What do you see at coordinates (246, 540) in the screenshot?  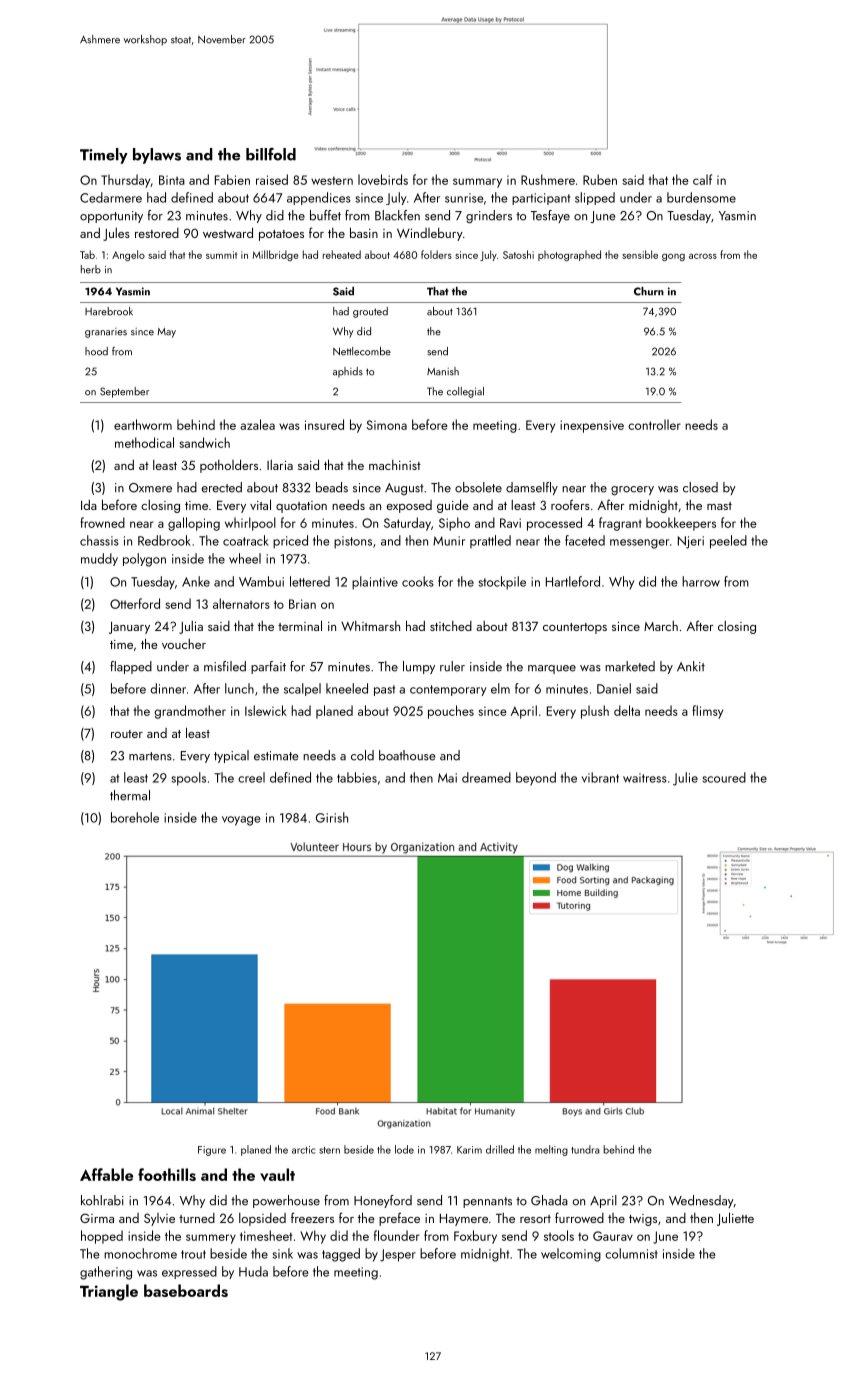 I see `coatrack` at bounding box center [246, 540].
